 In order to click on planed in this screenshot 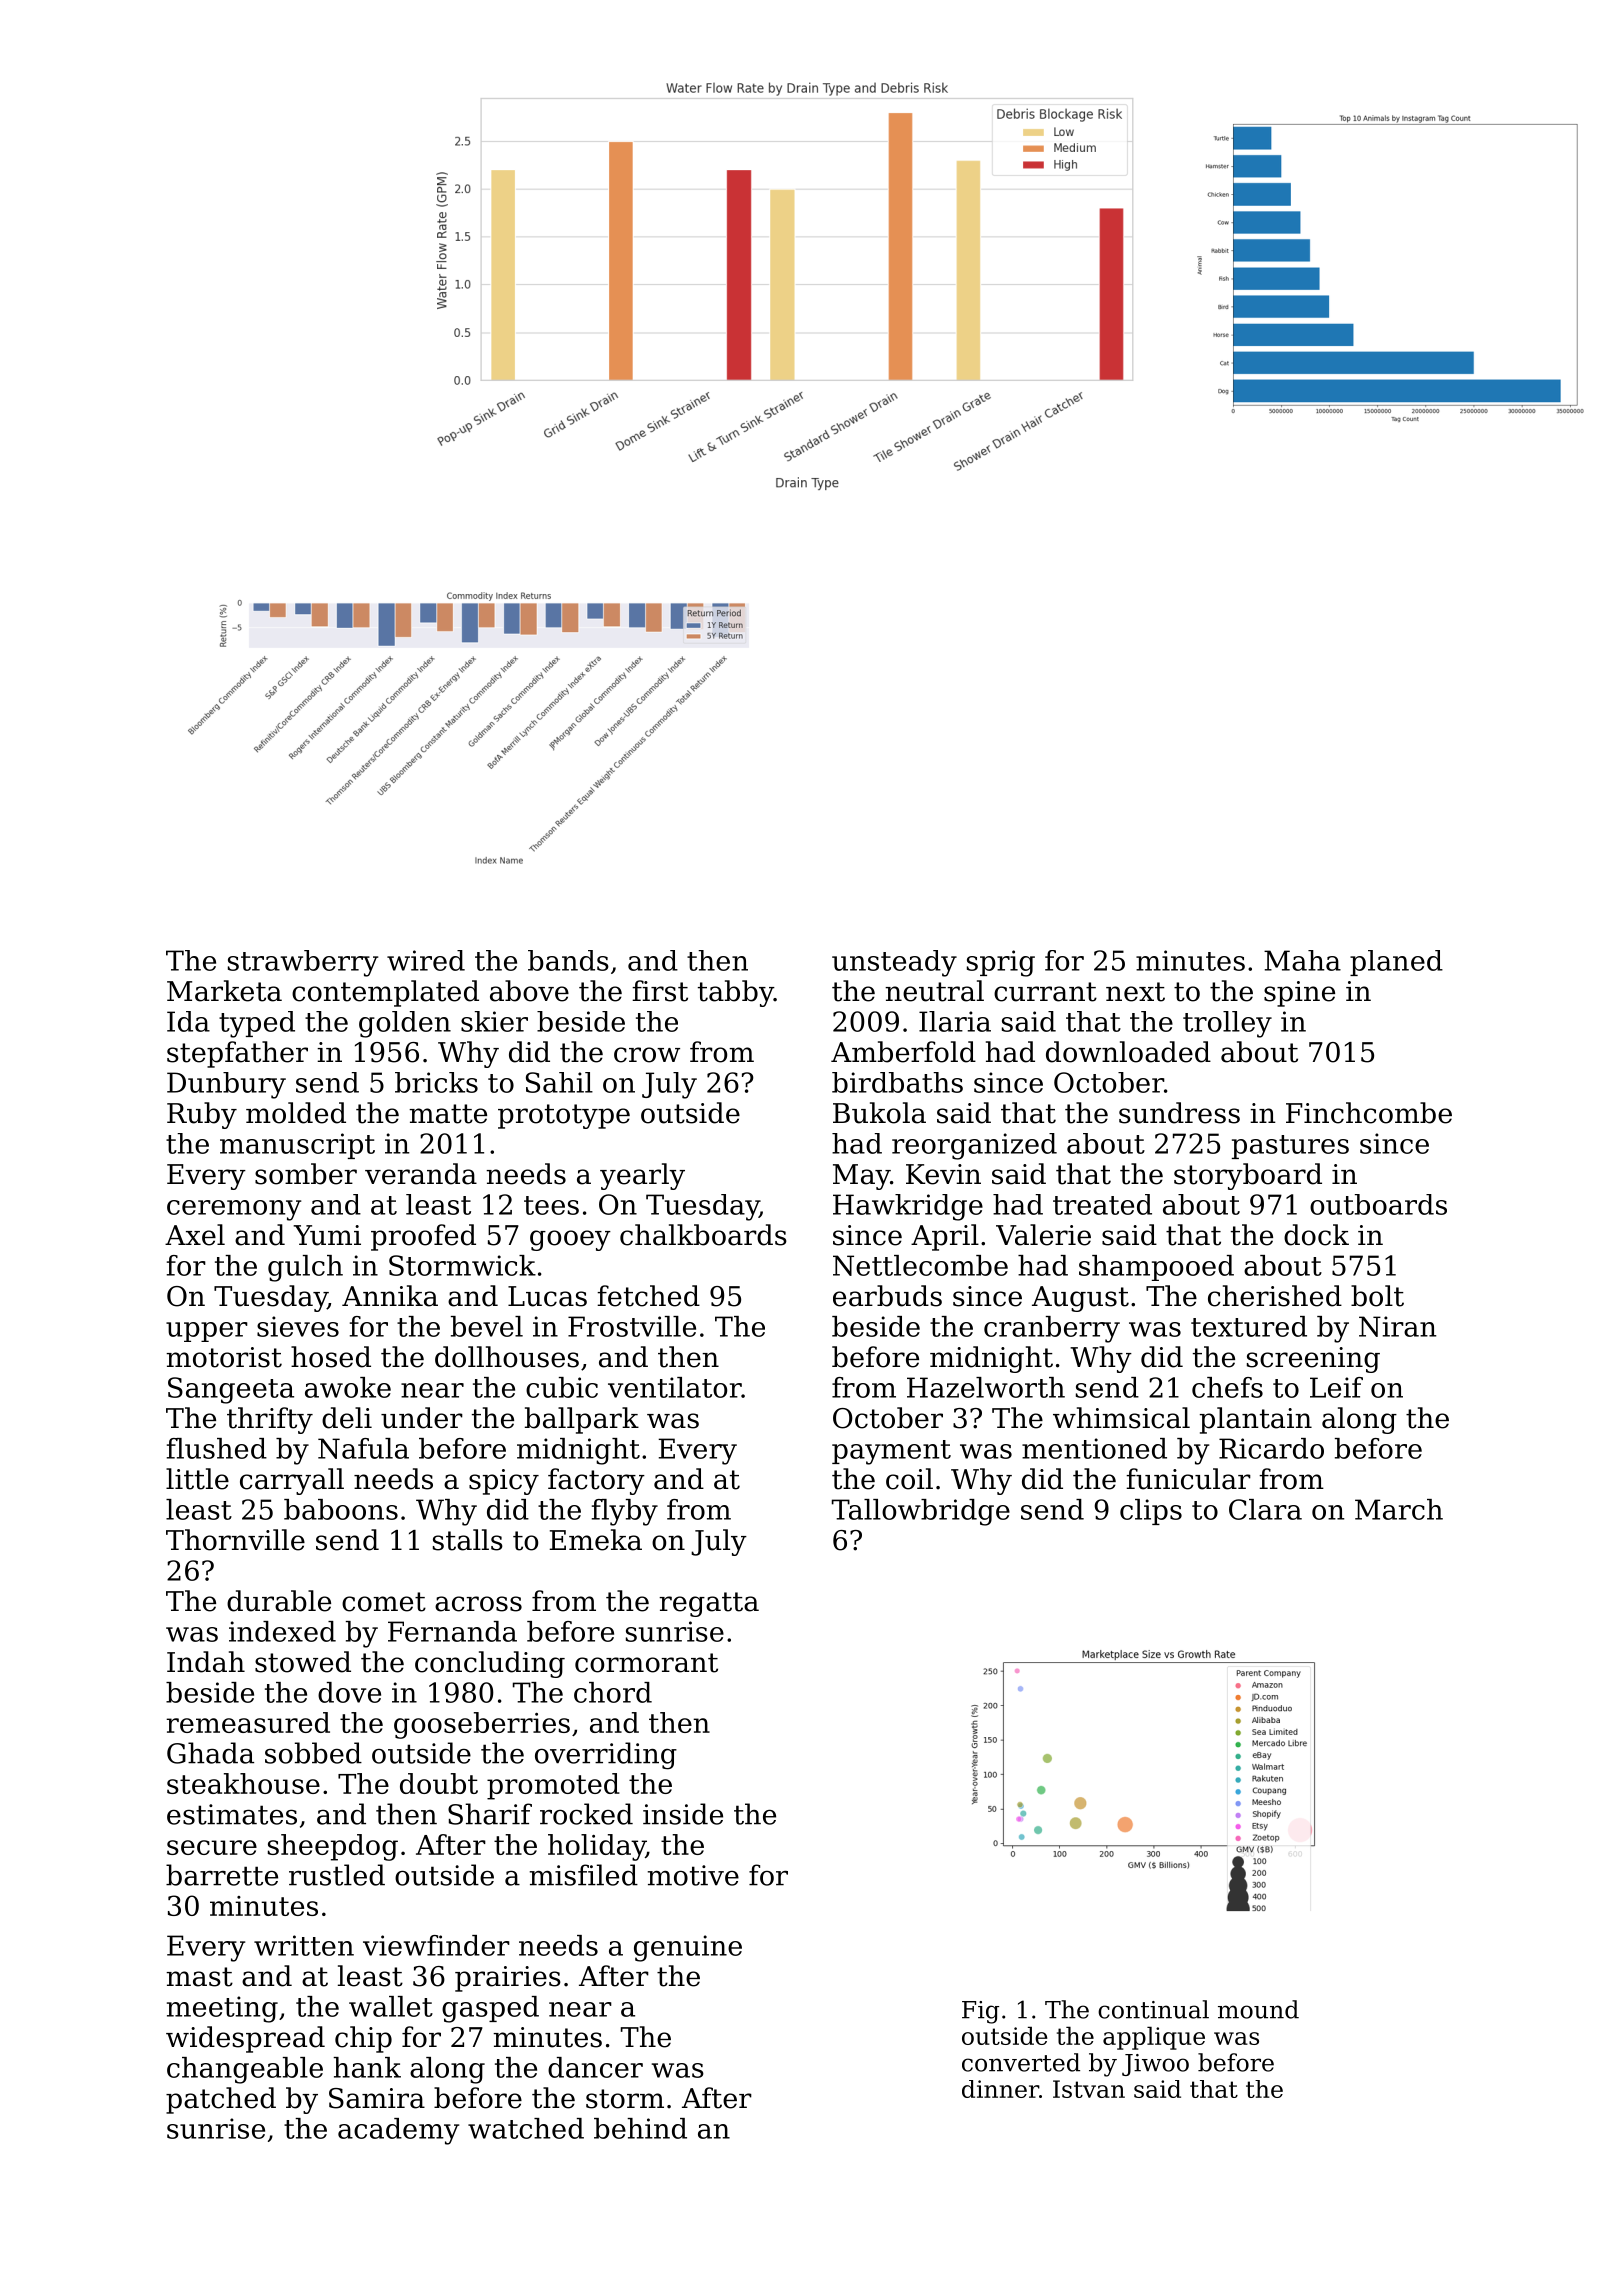, I will do `click(1396, 963)`.
